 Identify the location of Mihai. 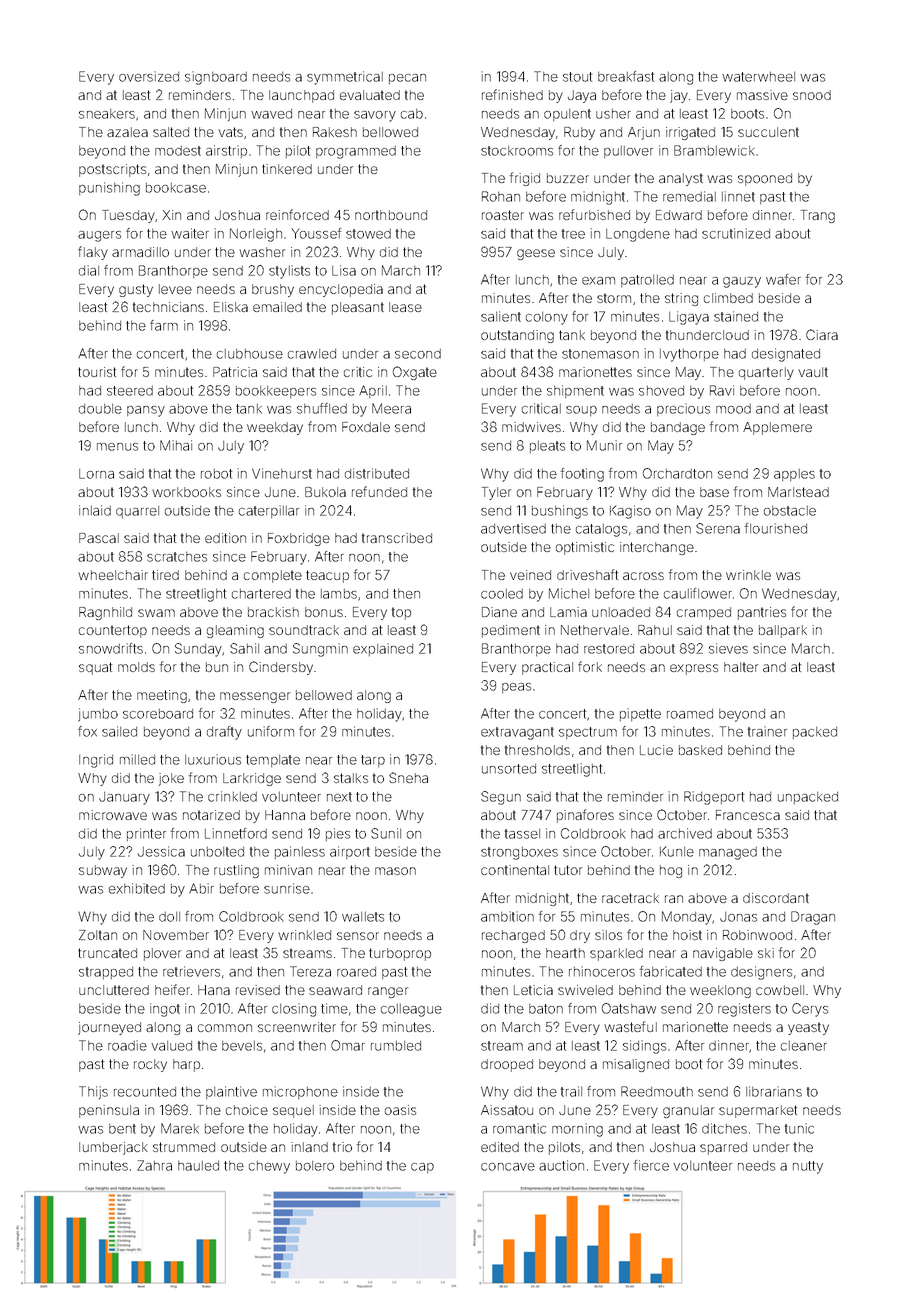
(176, 445).
